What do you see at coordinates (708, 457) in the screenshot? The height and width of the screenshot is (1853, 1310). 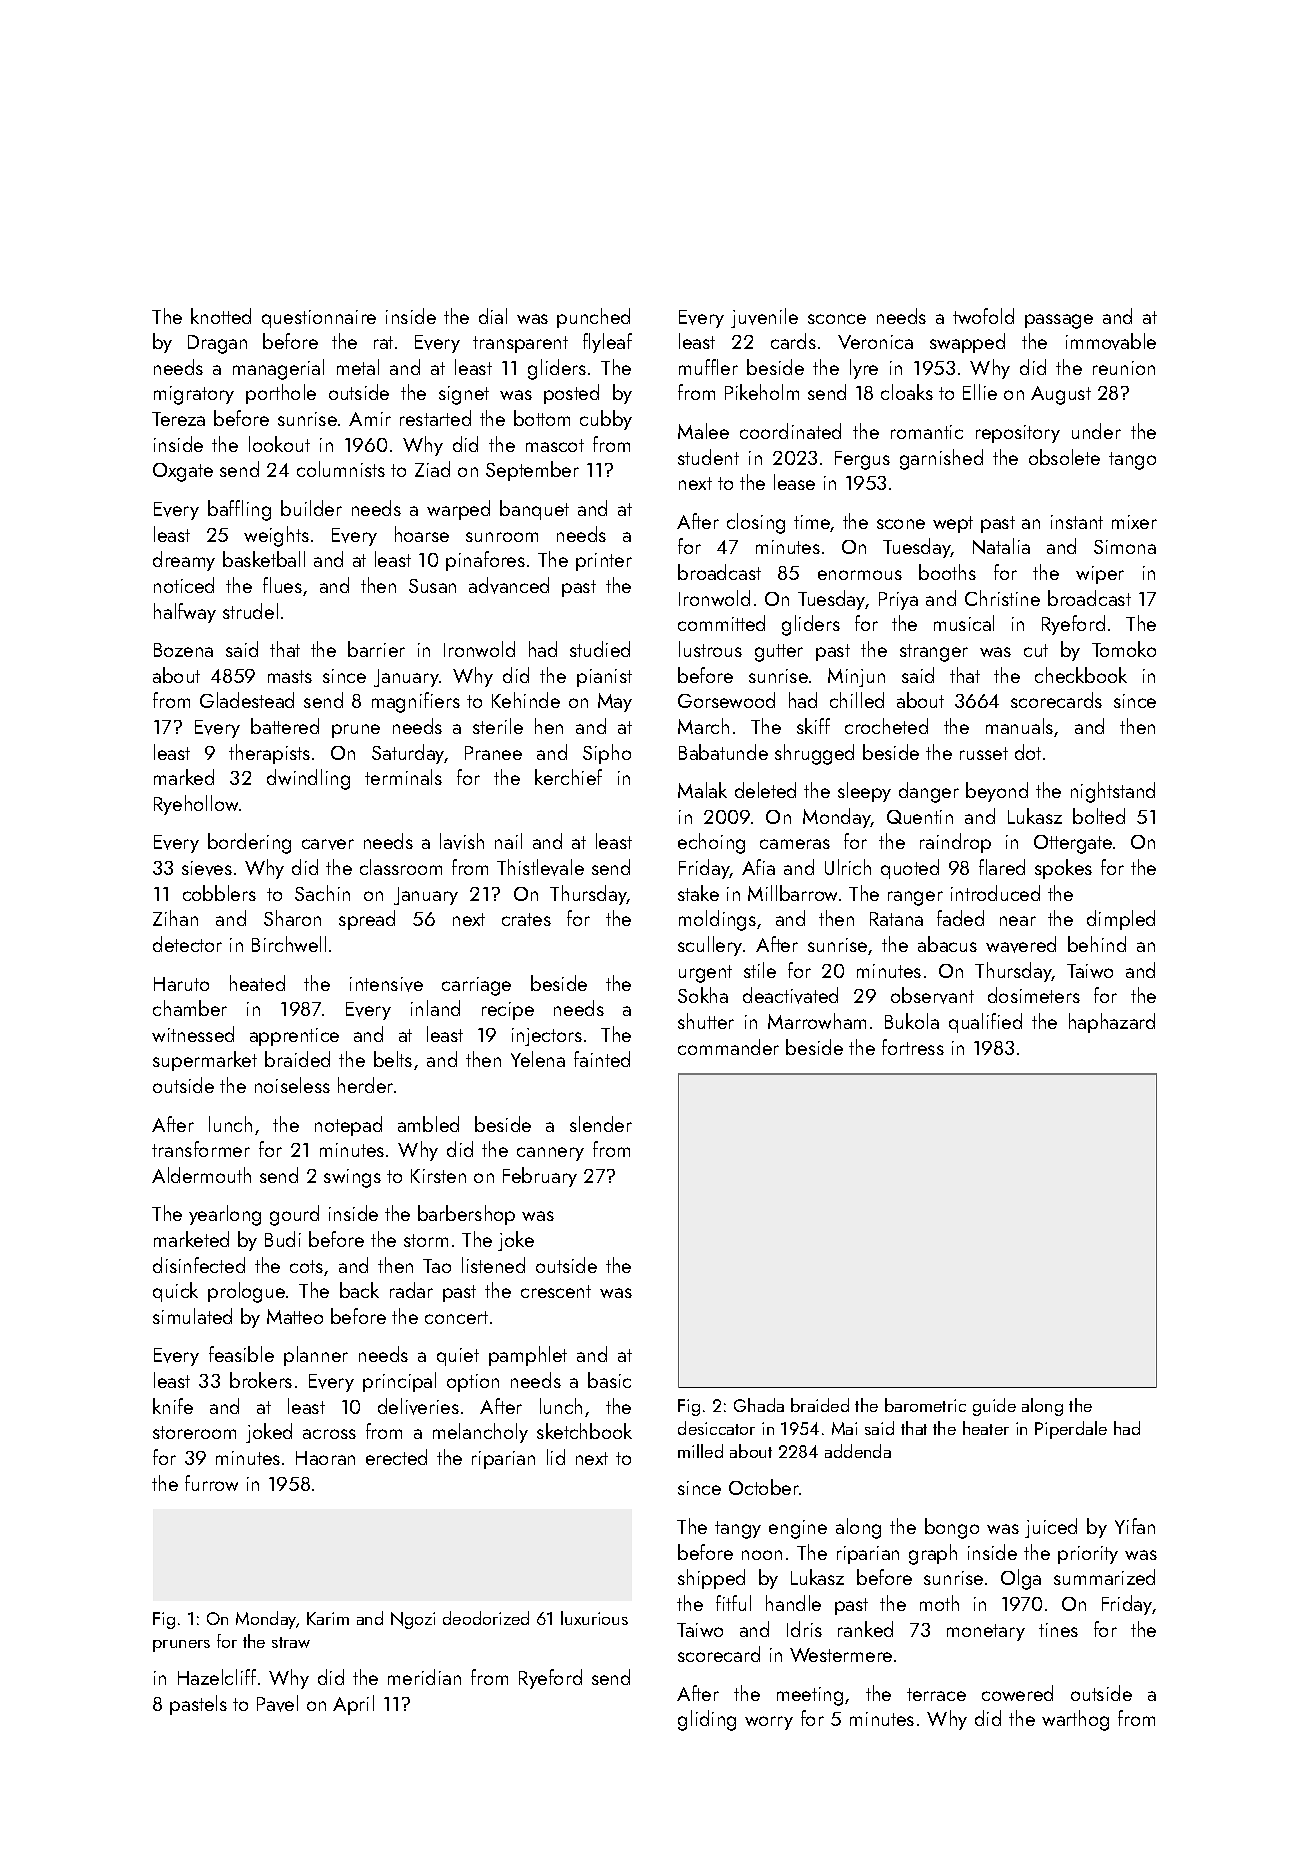 I see `student` at bounding box center [708, 457].
